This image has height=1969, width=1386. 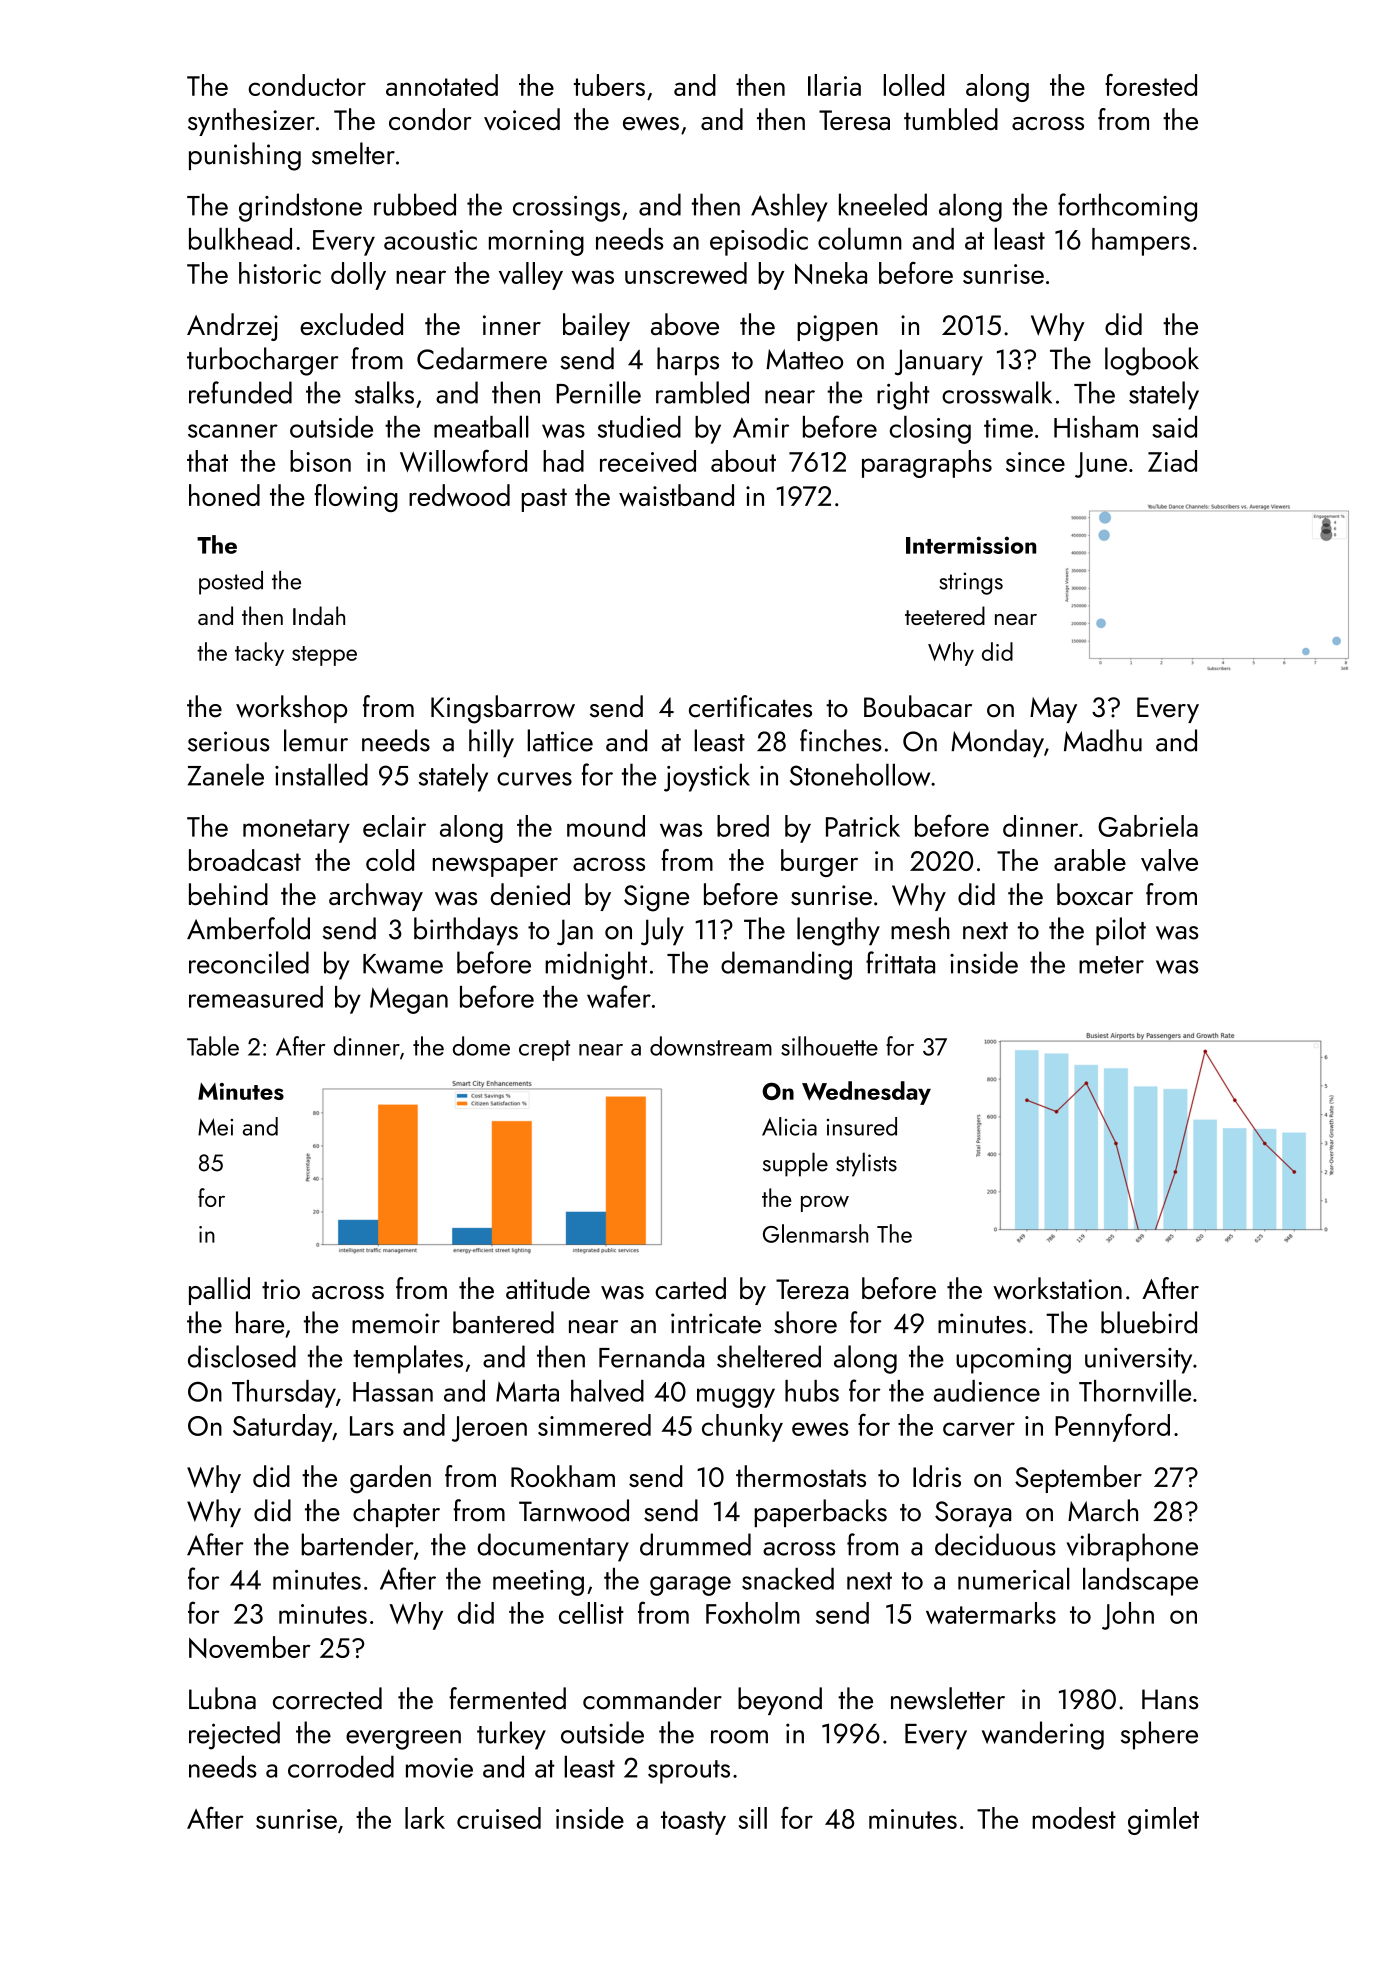 What do you see at coordinates (1112, 1427) in the image?
I see `Pennyford` at bounding box center [1112, 1427].
